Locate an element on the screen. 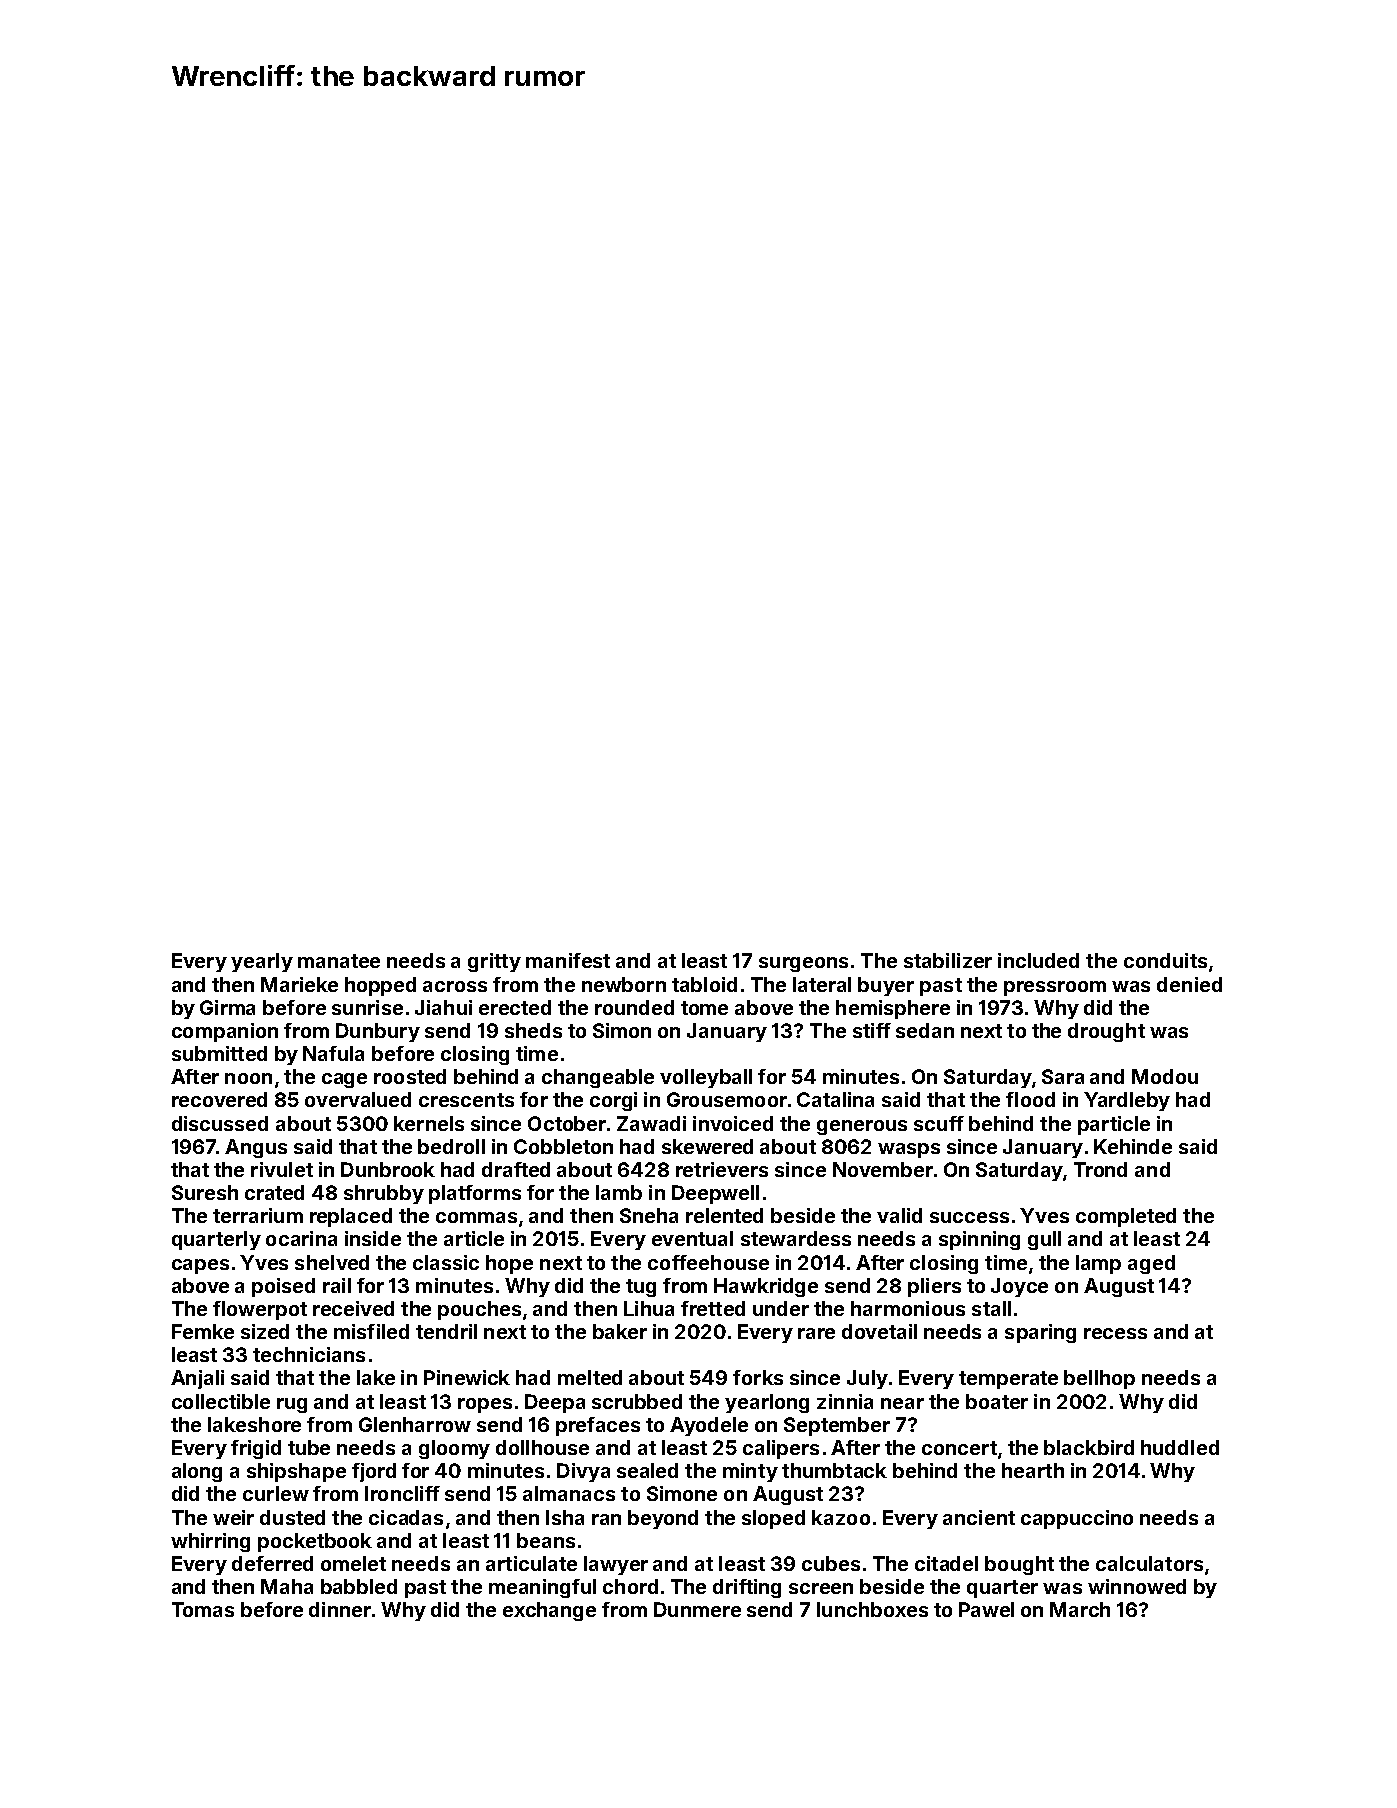 Image resolution: width=1397 pixels, height=1808 pixels. Suresh is located at coordinates (205, 1192).
